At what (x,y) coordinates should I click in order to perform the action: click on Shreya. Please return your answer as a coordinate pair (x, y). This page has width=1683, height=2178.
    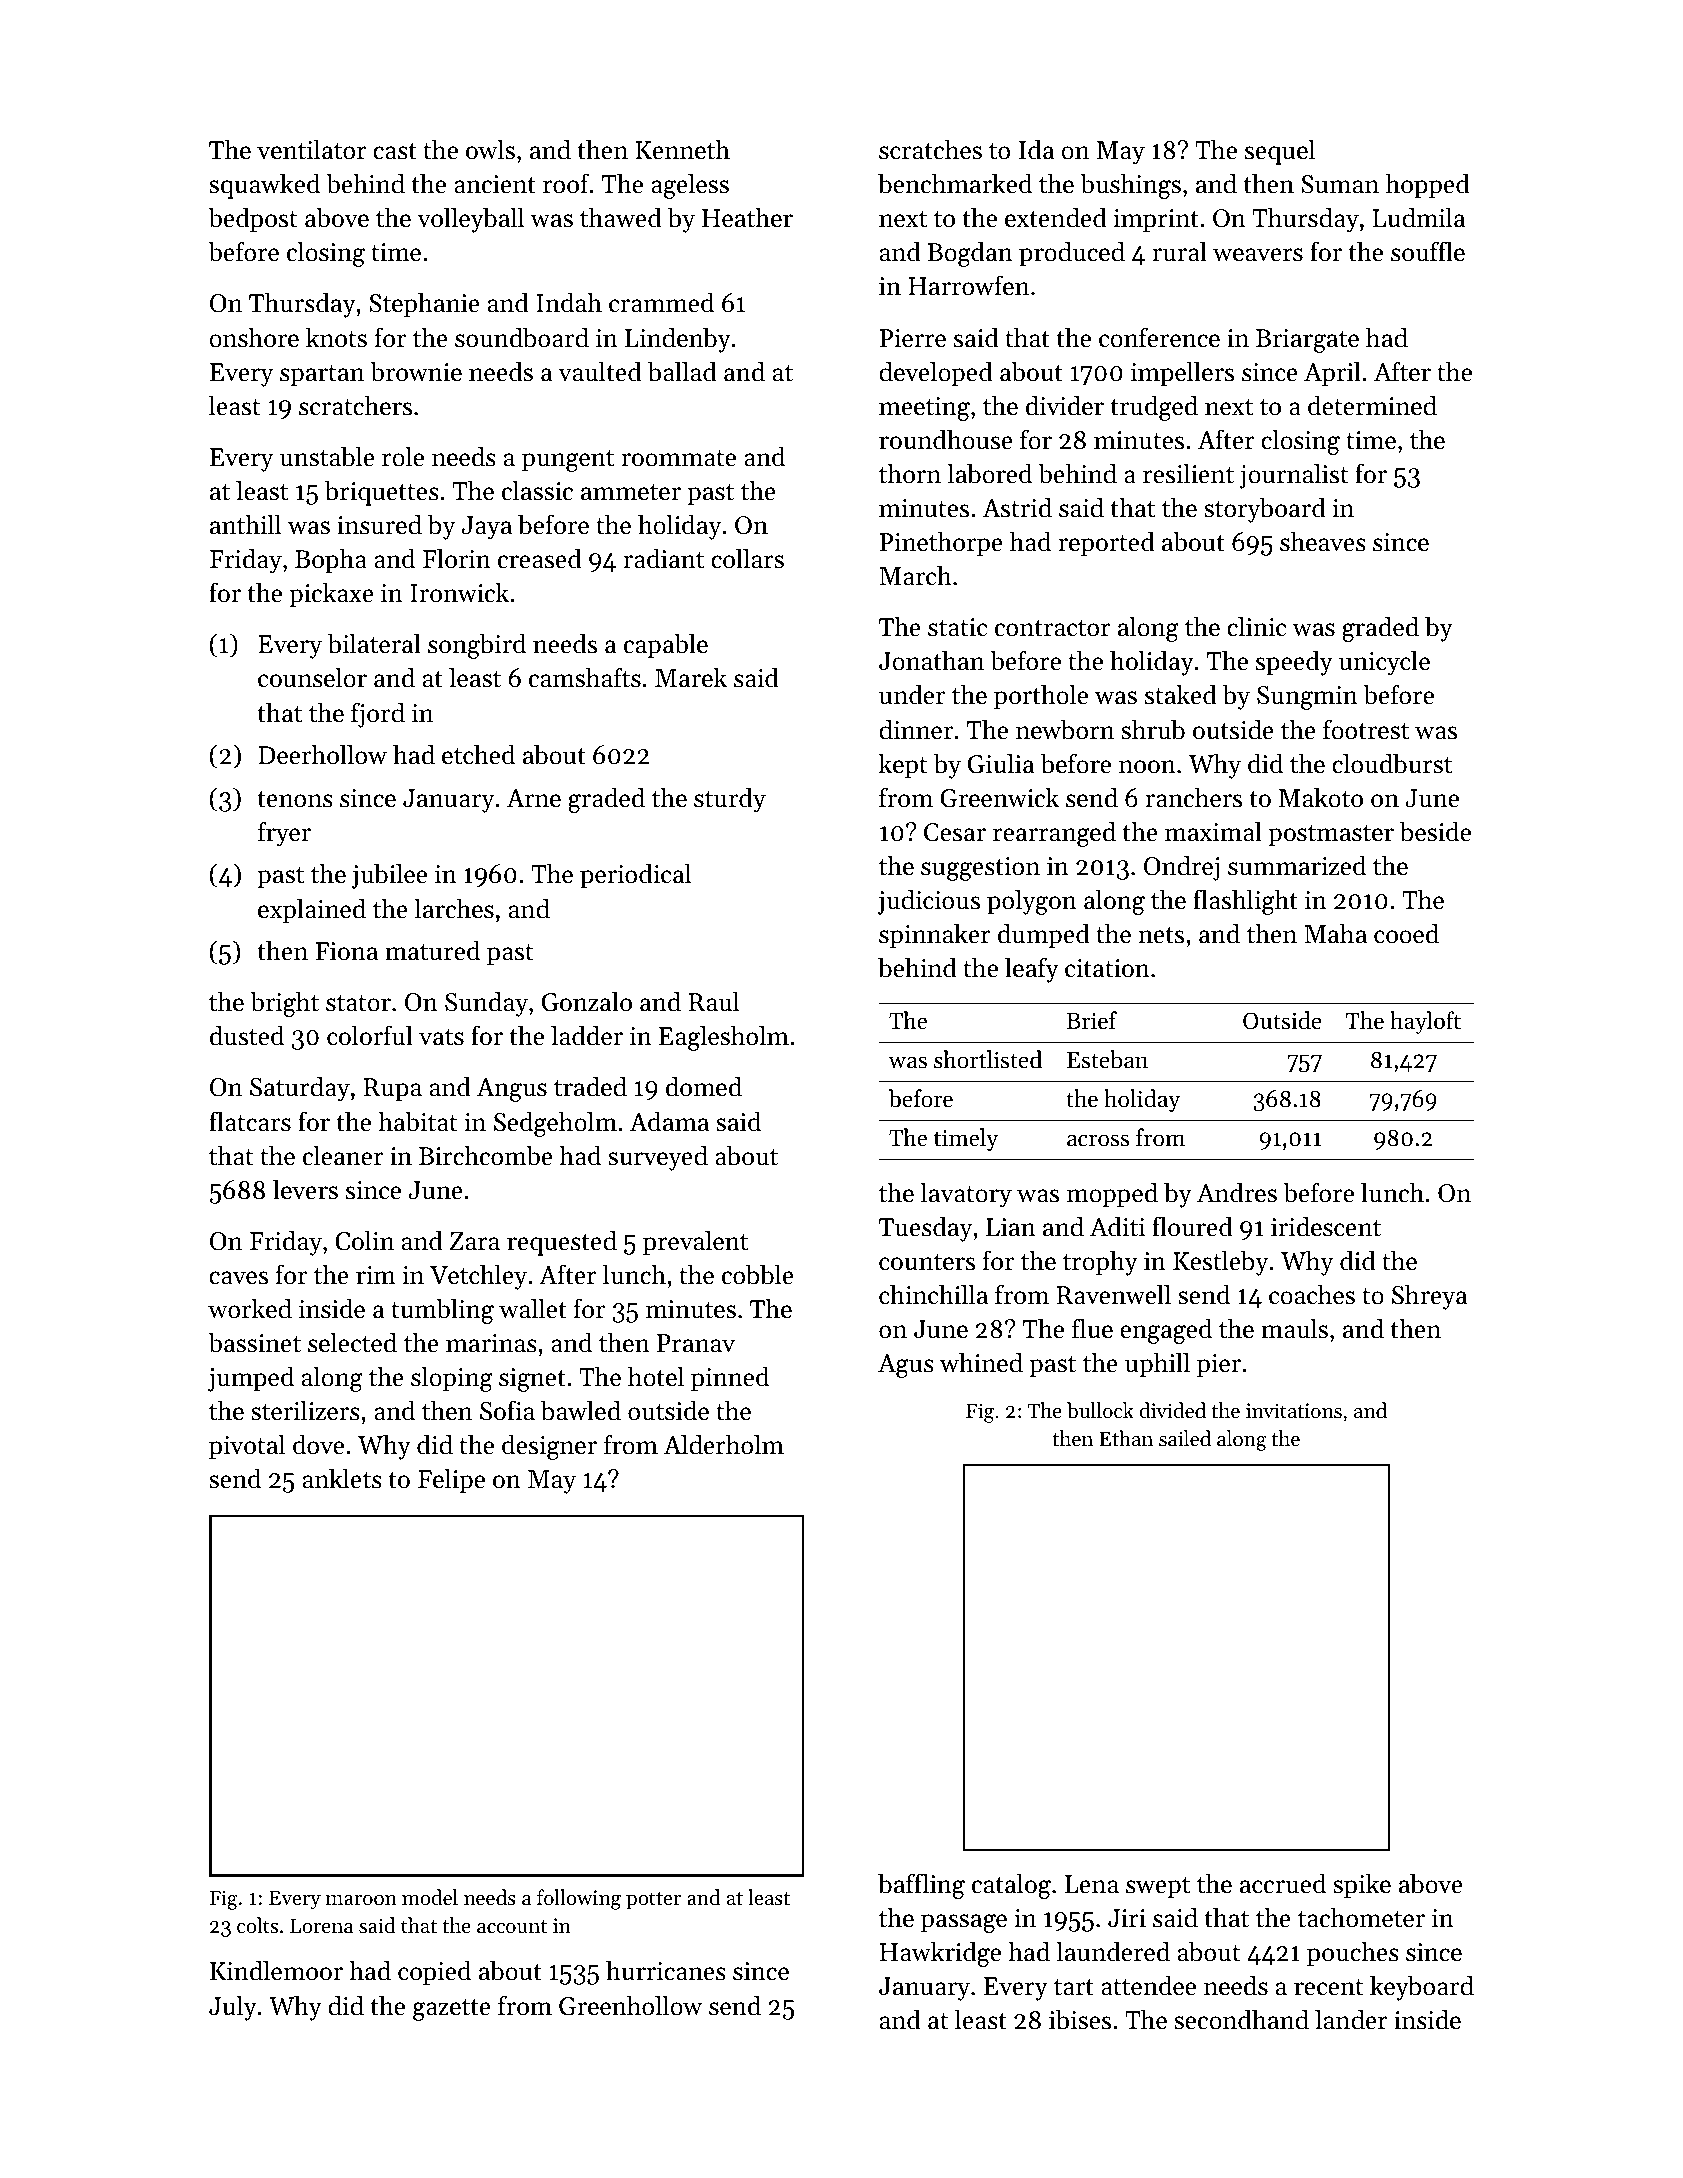
    Looking at the image, I should click on (1429, 1297).
